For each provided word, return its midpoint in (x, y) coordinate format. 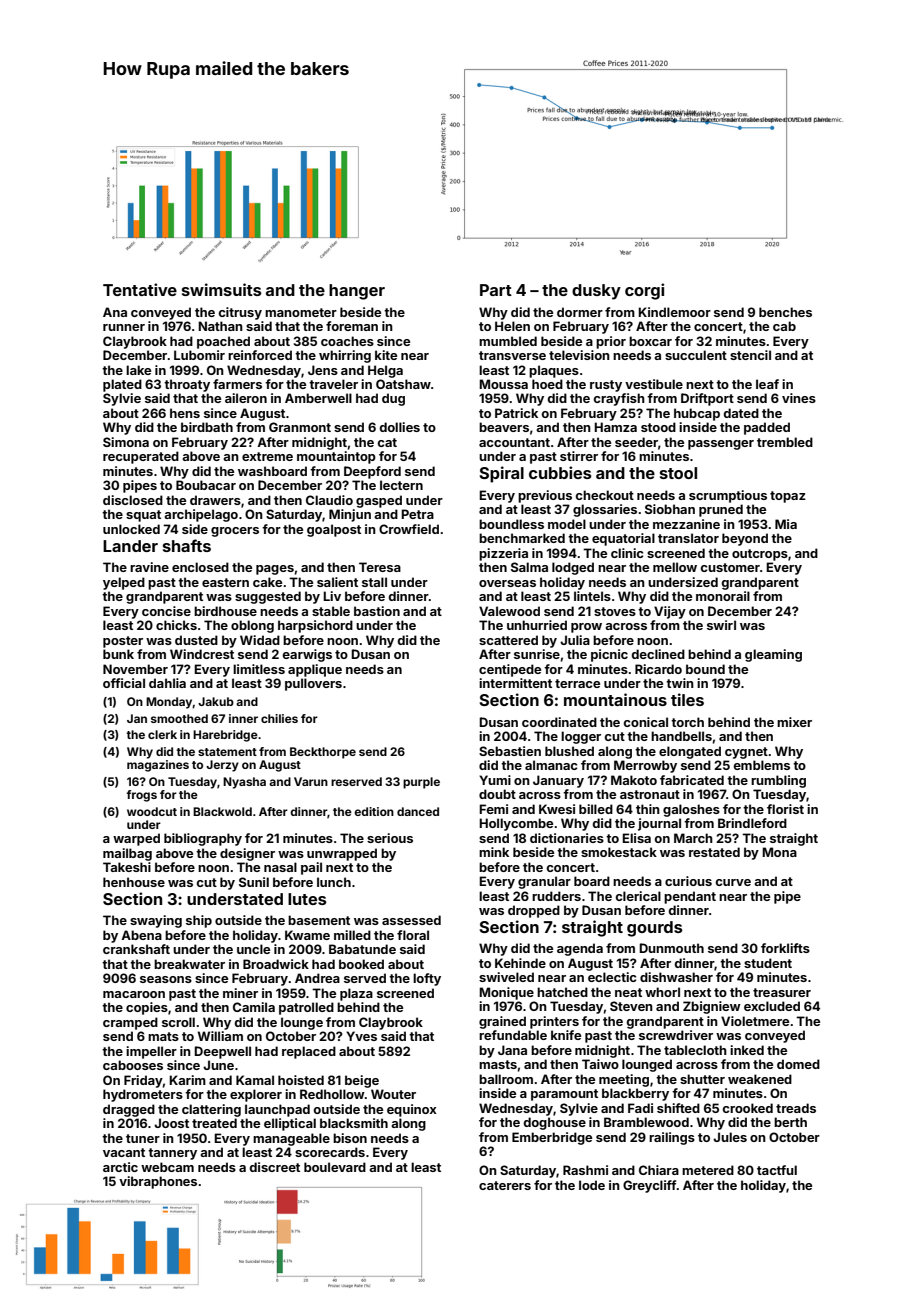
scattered (508, 640)
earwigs (307, 655)
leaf (767, 384)
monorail (723, 596)
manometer (301, 312)
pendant (690, 897)
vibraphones (158, 1182)
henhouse (134, 882)
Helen (512, 326)
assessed (411, 920)
